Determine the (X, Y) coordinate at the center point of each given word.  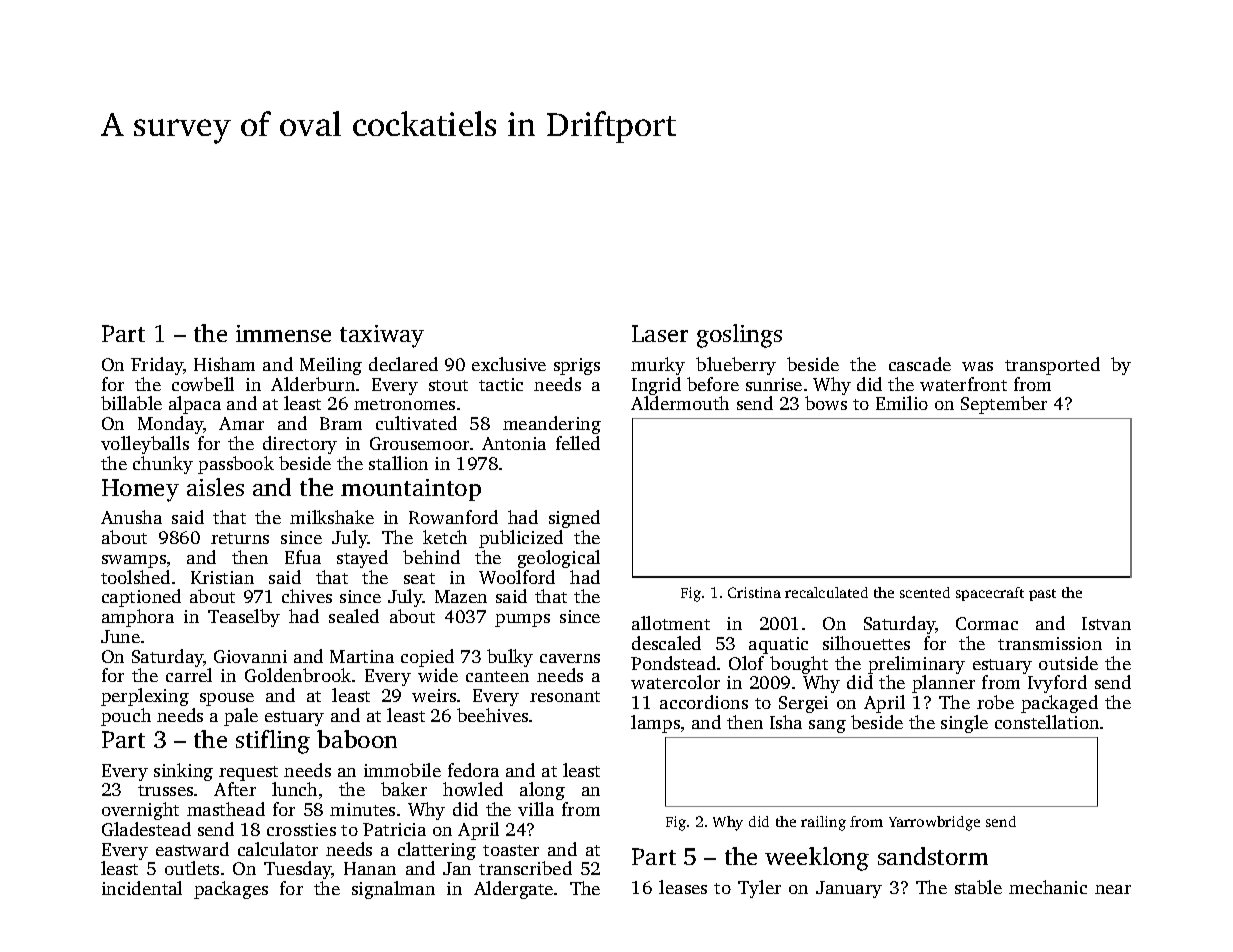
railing (823, 823)
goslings (739, 336)
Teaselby (244, 618)
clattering (437, 851)
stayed (362, 559)
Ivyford (1057, 684)
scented (925, 592)
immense (283, 333)
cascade (920, 364)
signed (574, 519)
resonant (565, 696)
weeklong (817, 859)
